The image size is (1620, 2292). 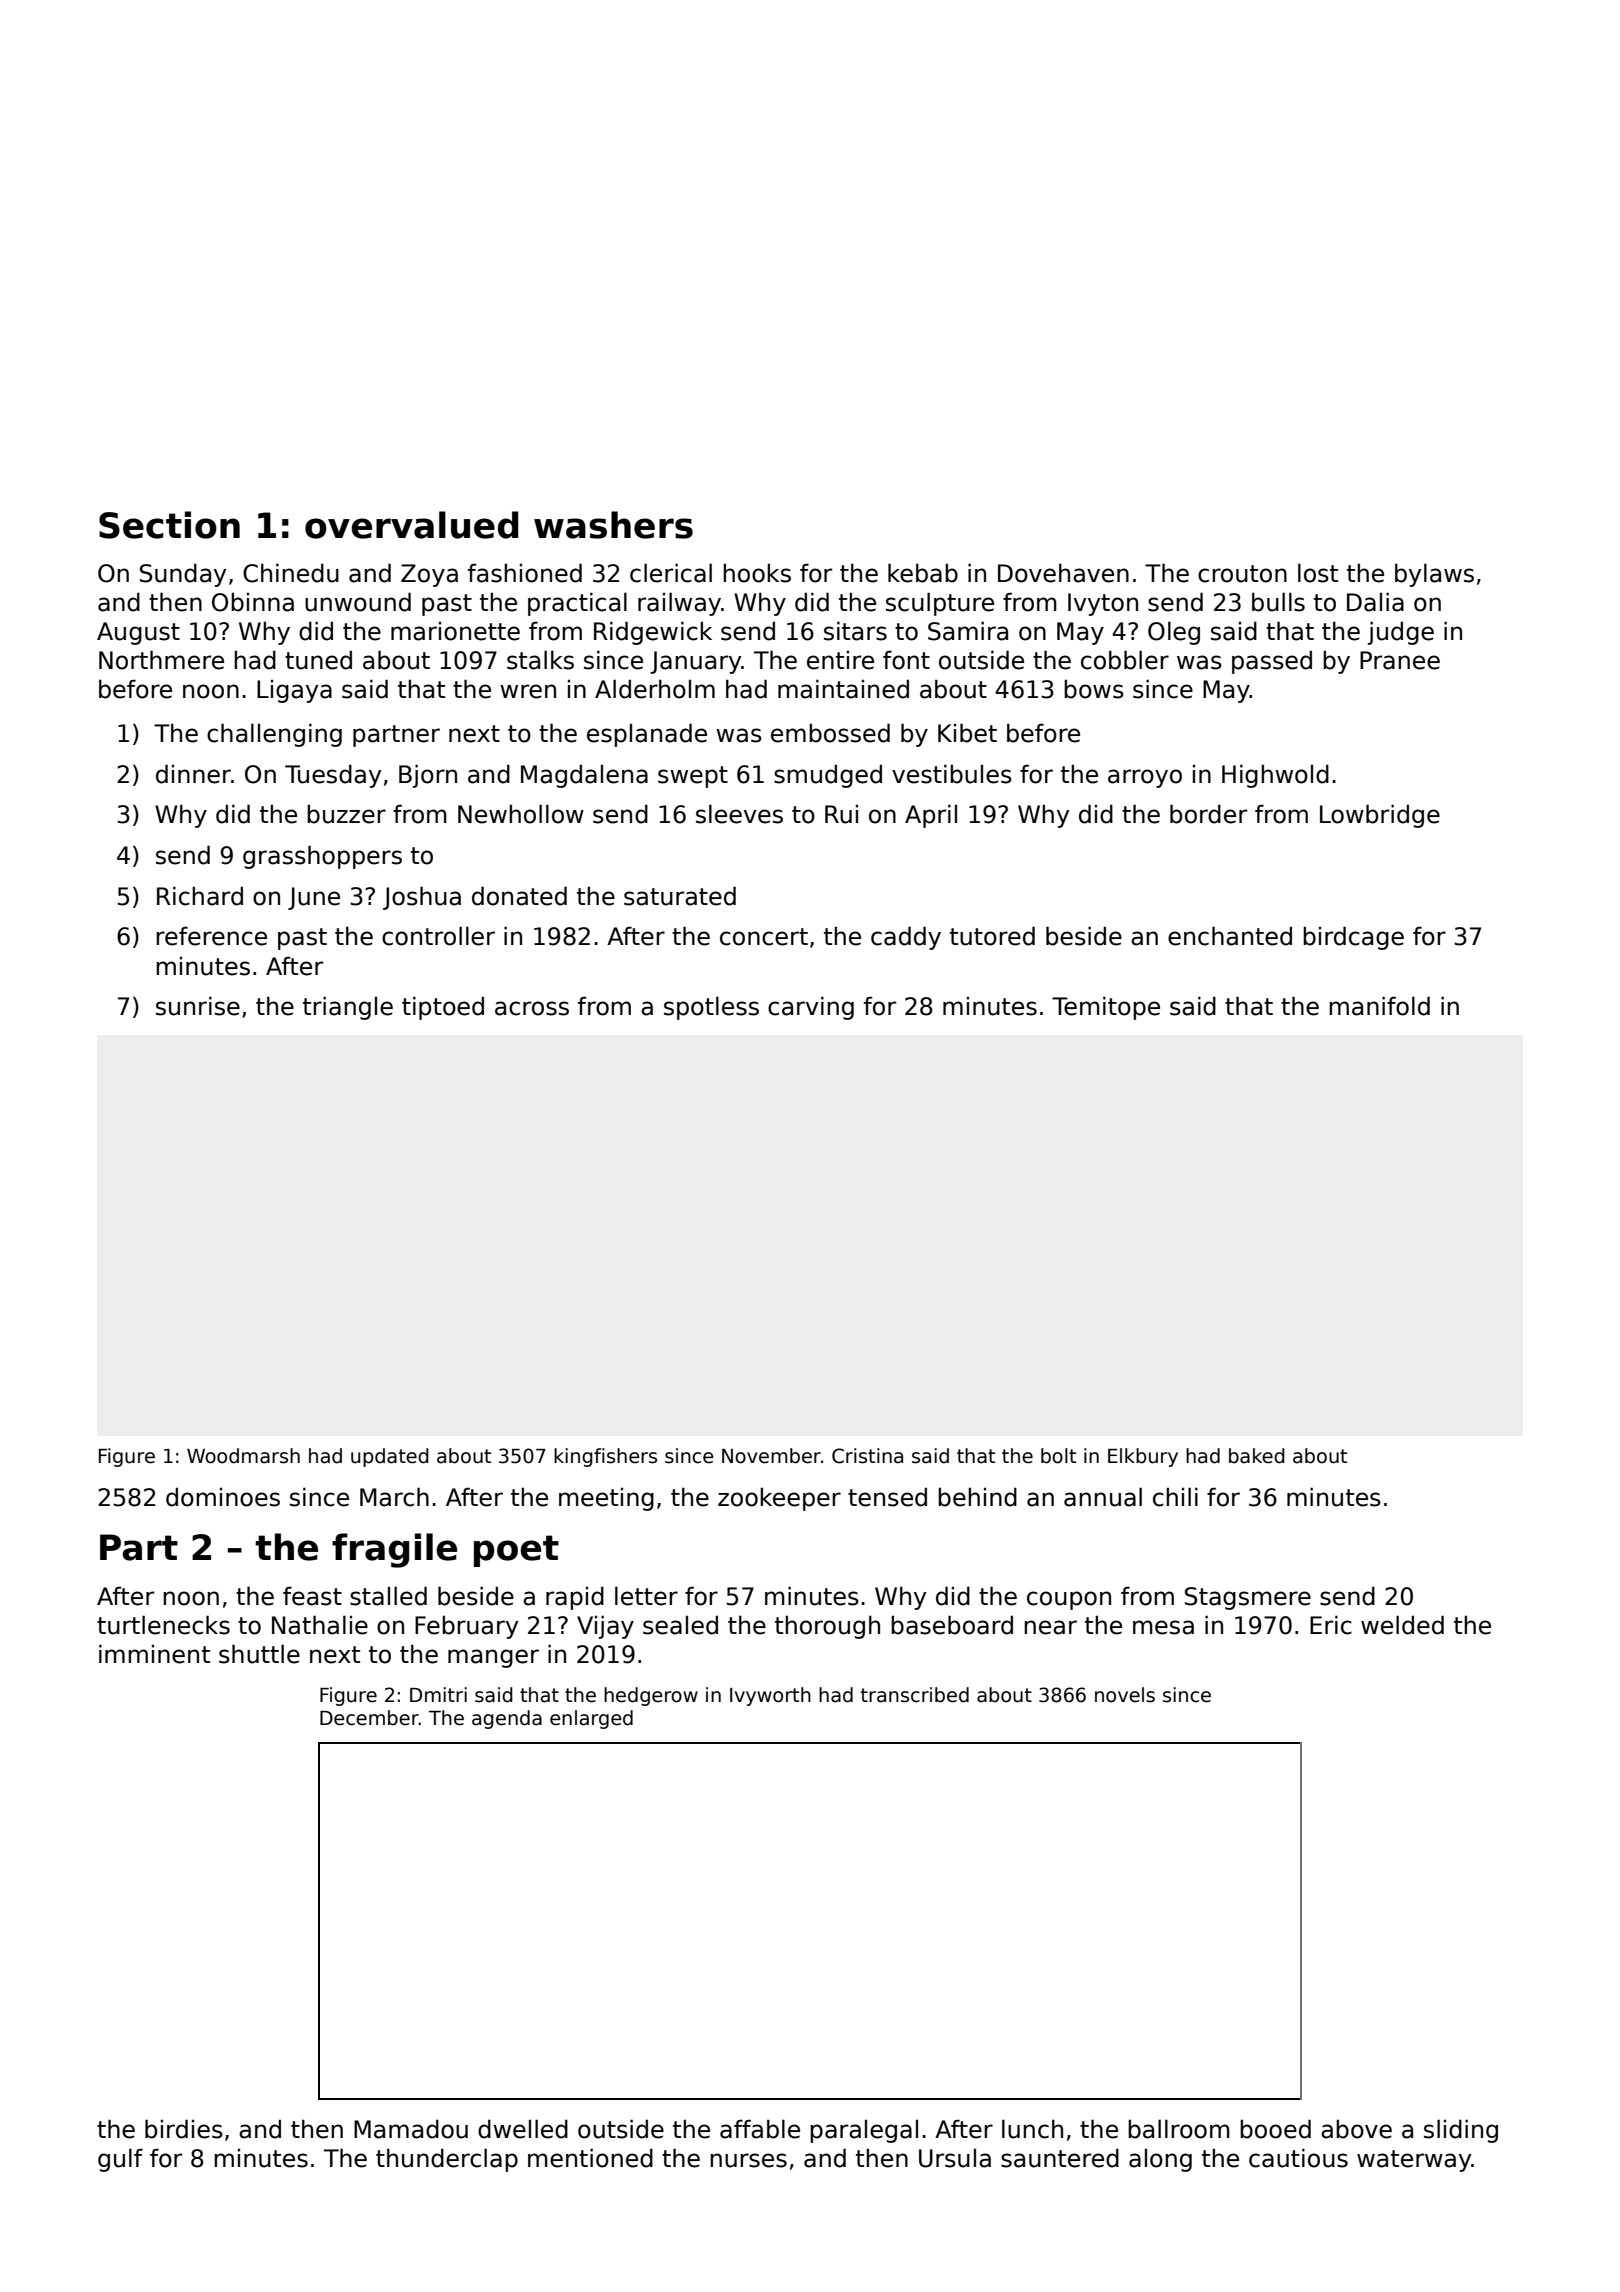 I want to click on Mamadou, so click(x=411, y=2129).
